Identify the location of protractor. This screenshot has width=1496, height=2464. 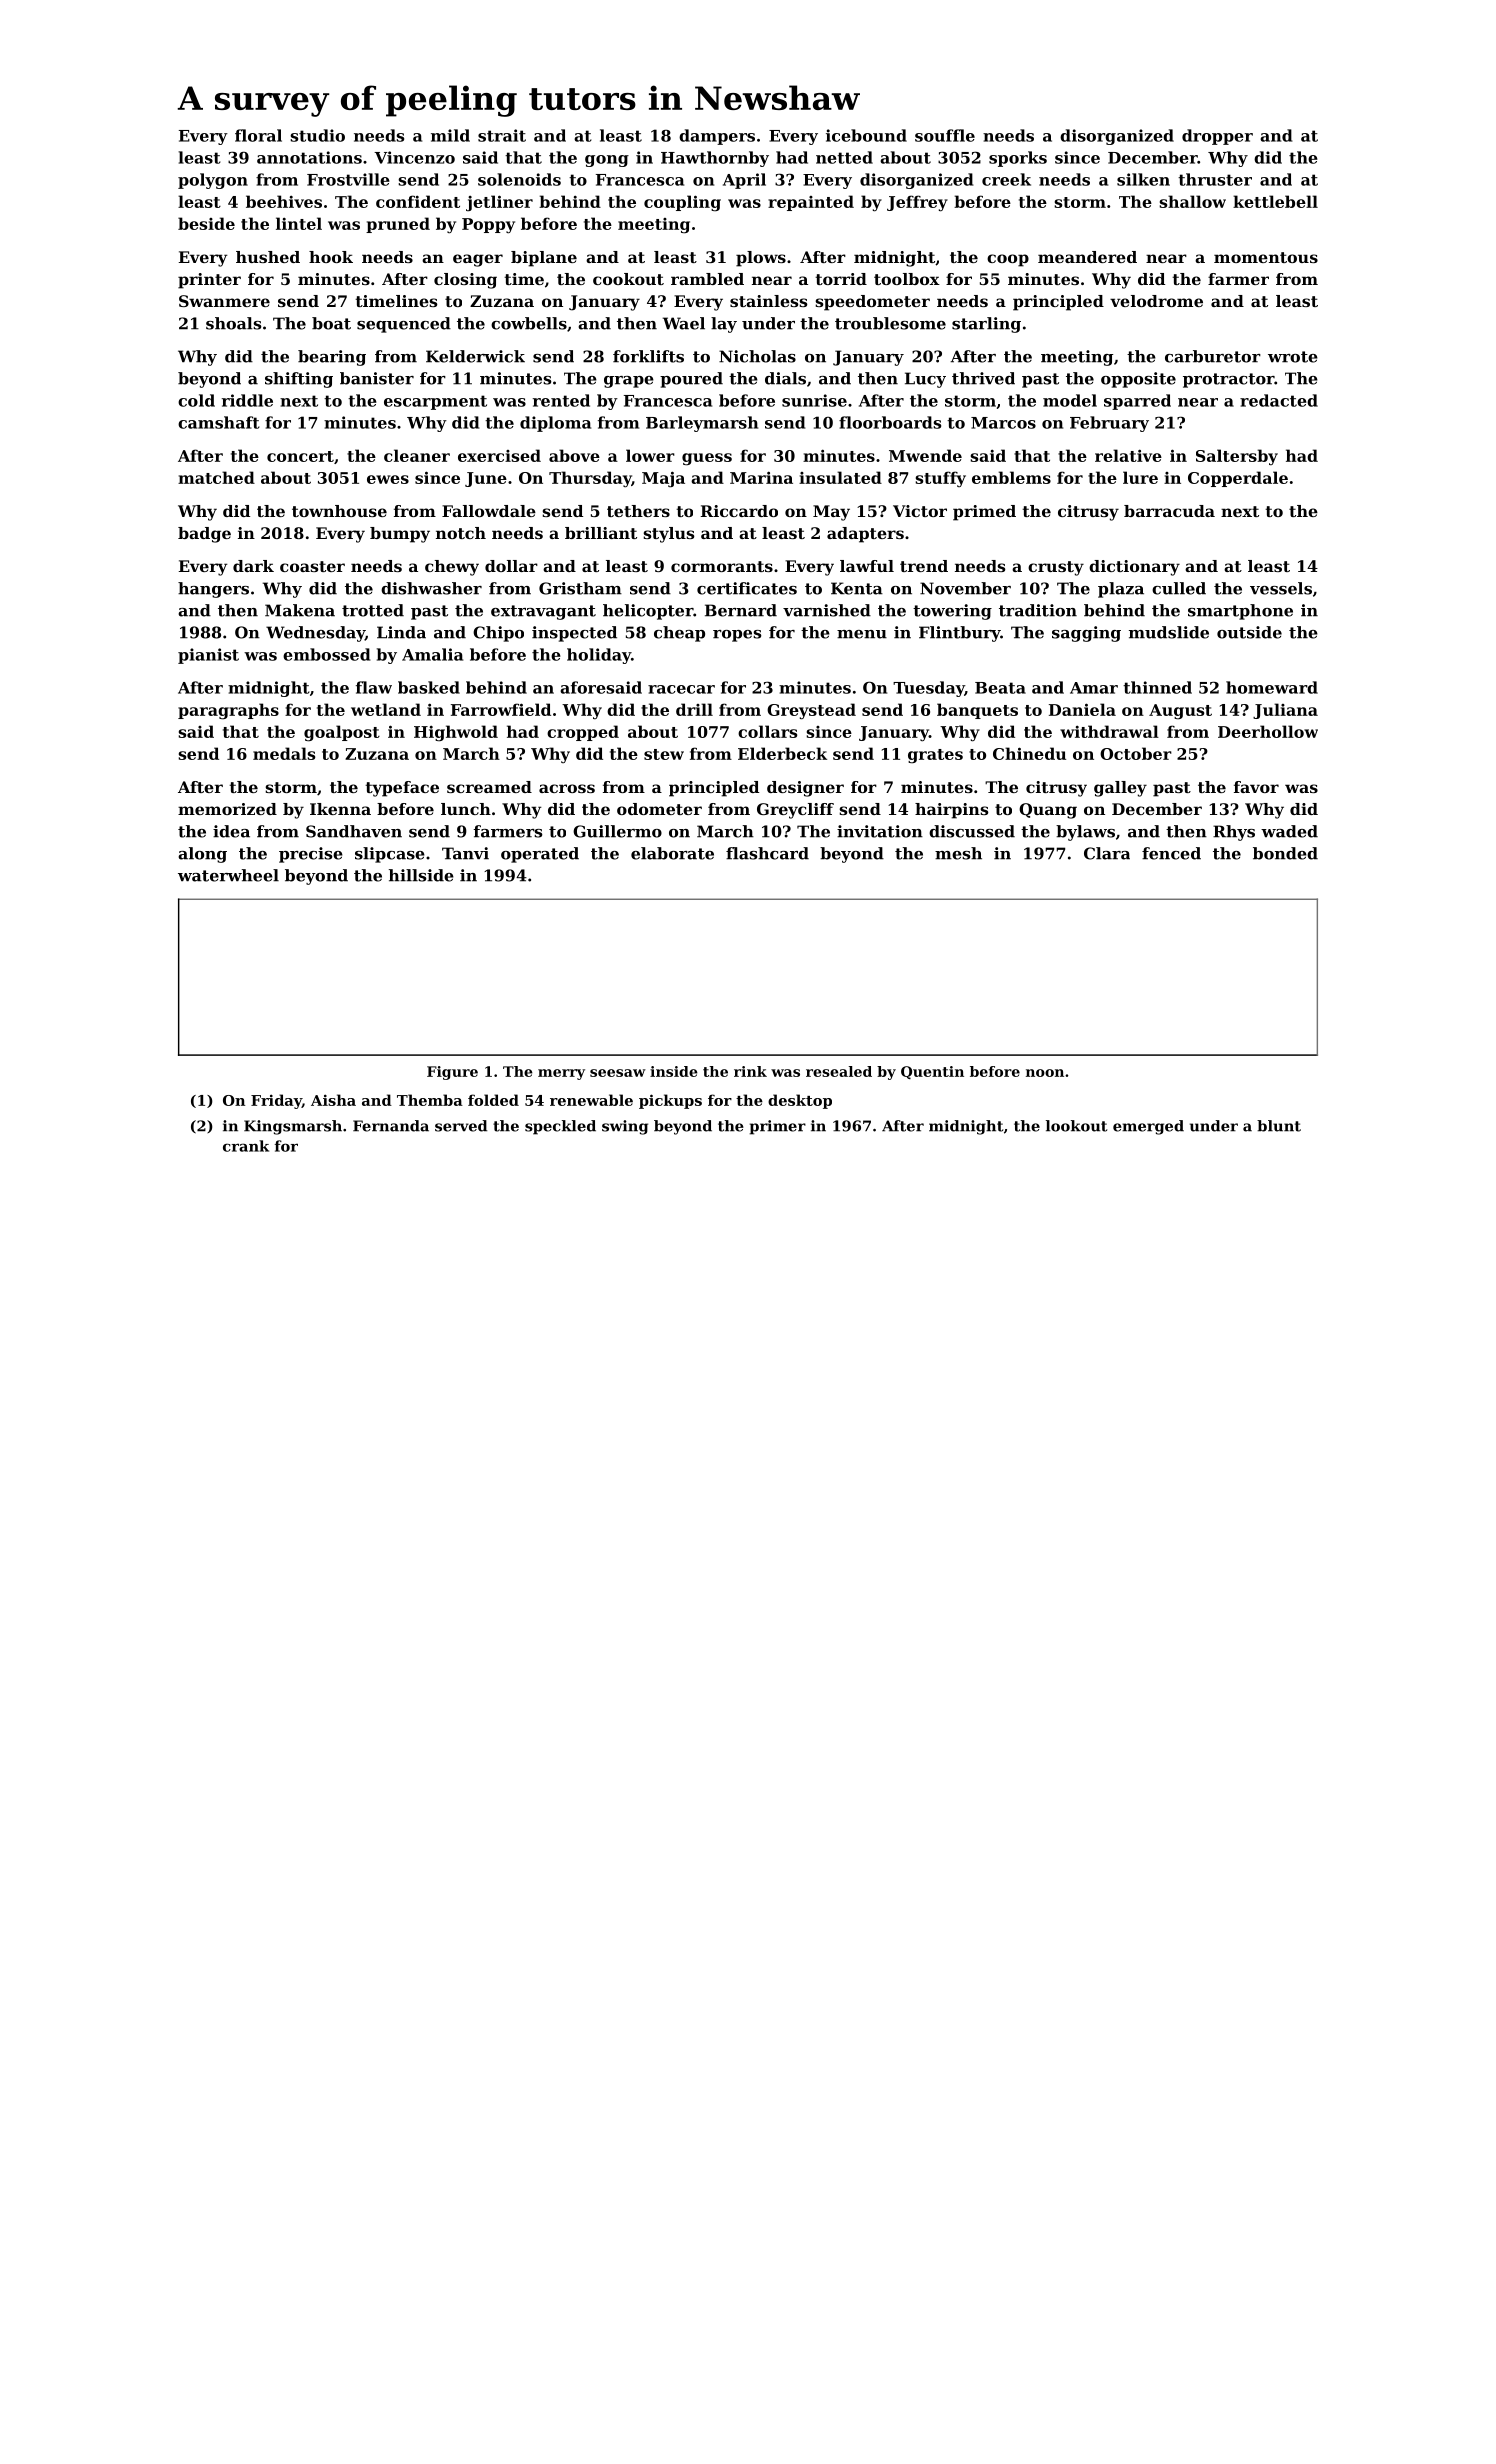
(1228, 380).
